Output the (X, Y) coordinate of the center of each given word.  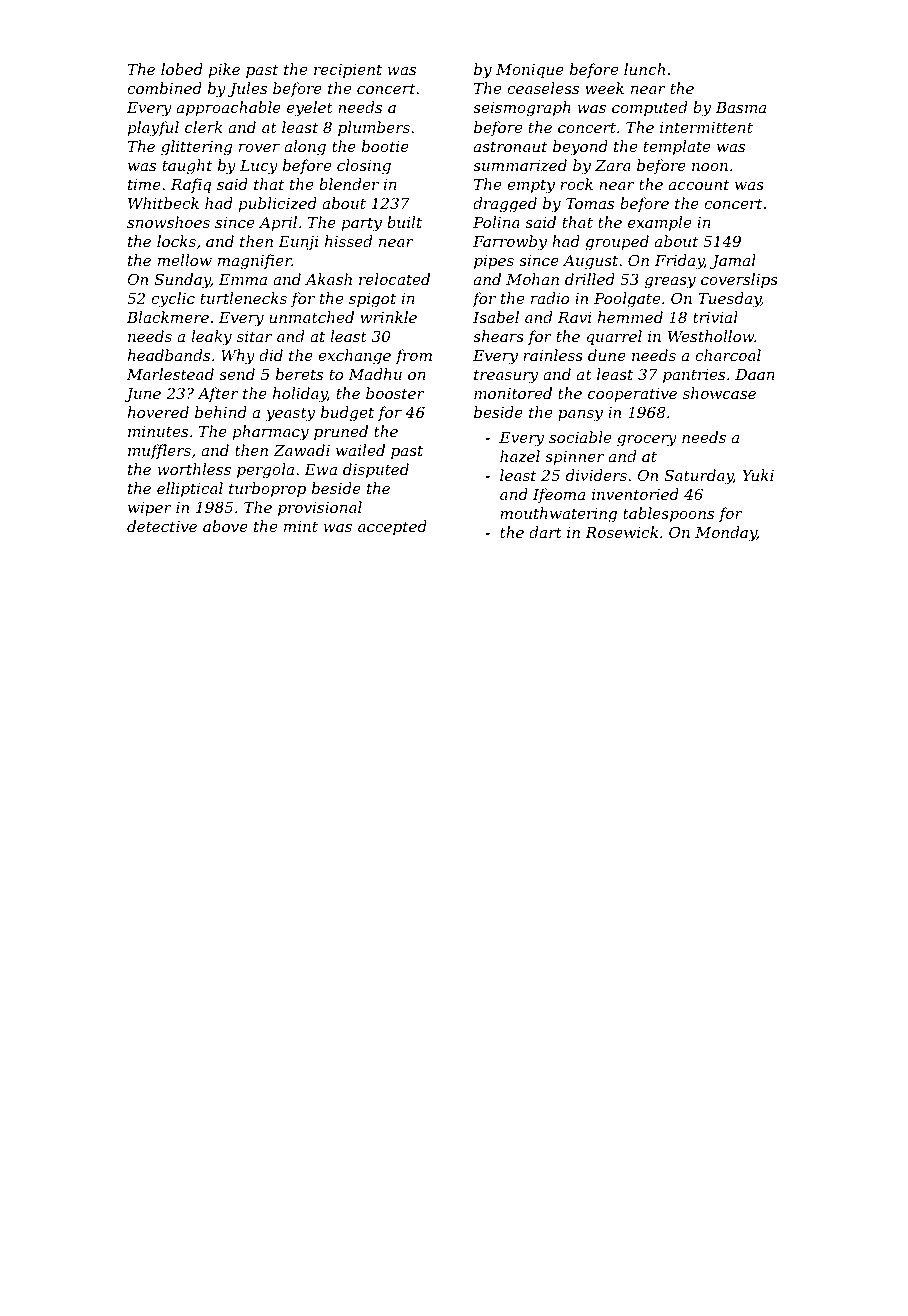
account (699, 184)
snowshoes (168, 222)
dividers (596, 475)
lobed (182, 69)
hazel (520, 456)
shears (498, 336)
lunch (644, 69)
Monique (530, 71)
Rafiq (191, 185)
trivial (715, 317)
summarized (520, 165)
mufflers (159, 451)
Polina (496, 222)
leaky (211, 338)
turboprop (267, 489)
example (659, 223)
